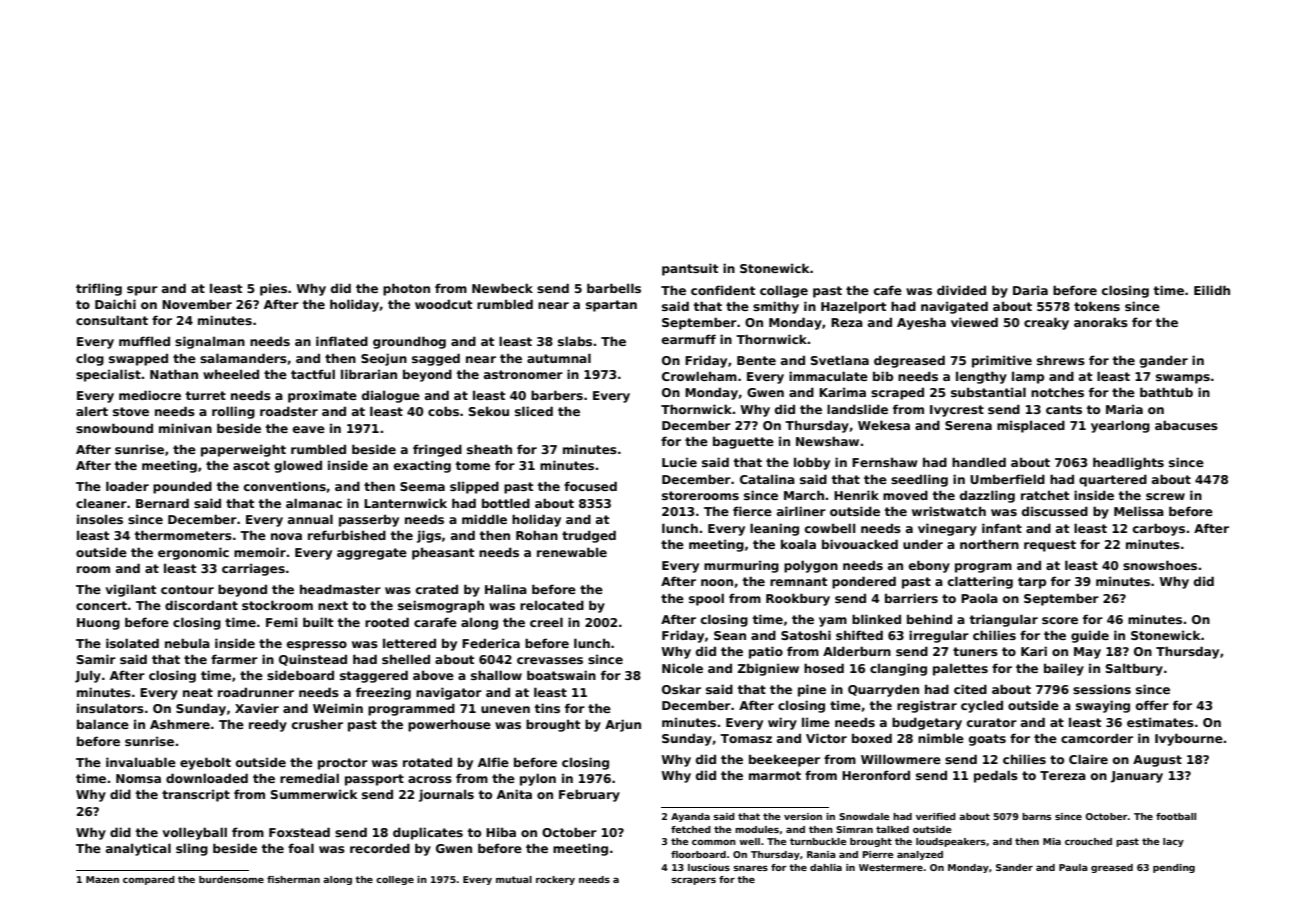  Describe the element at coordinates (1166, 392) in the image. I see `bathtub` at that location.
